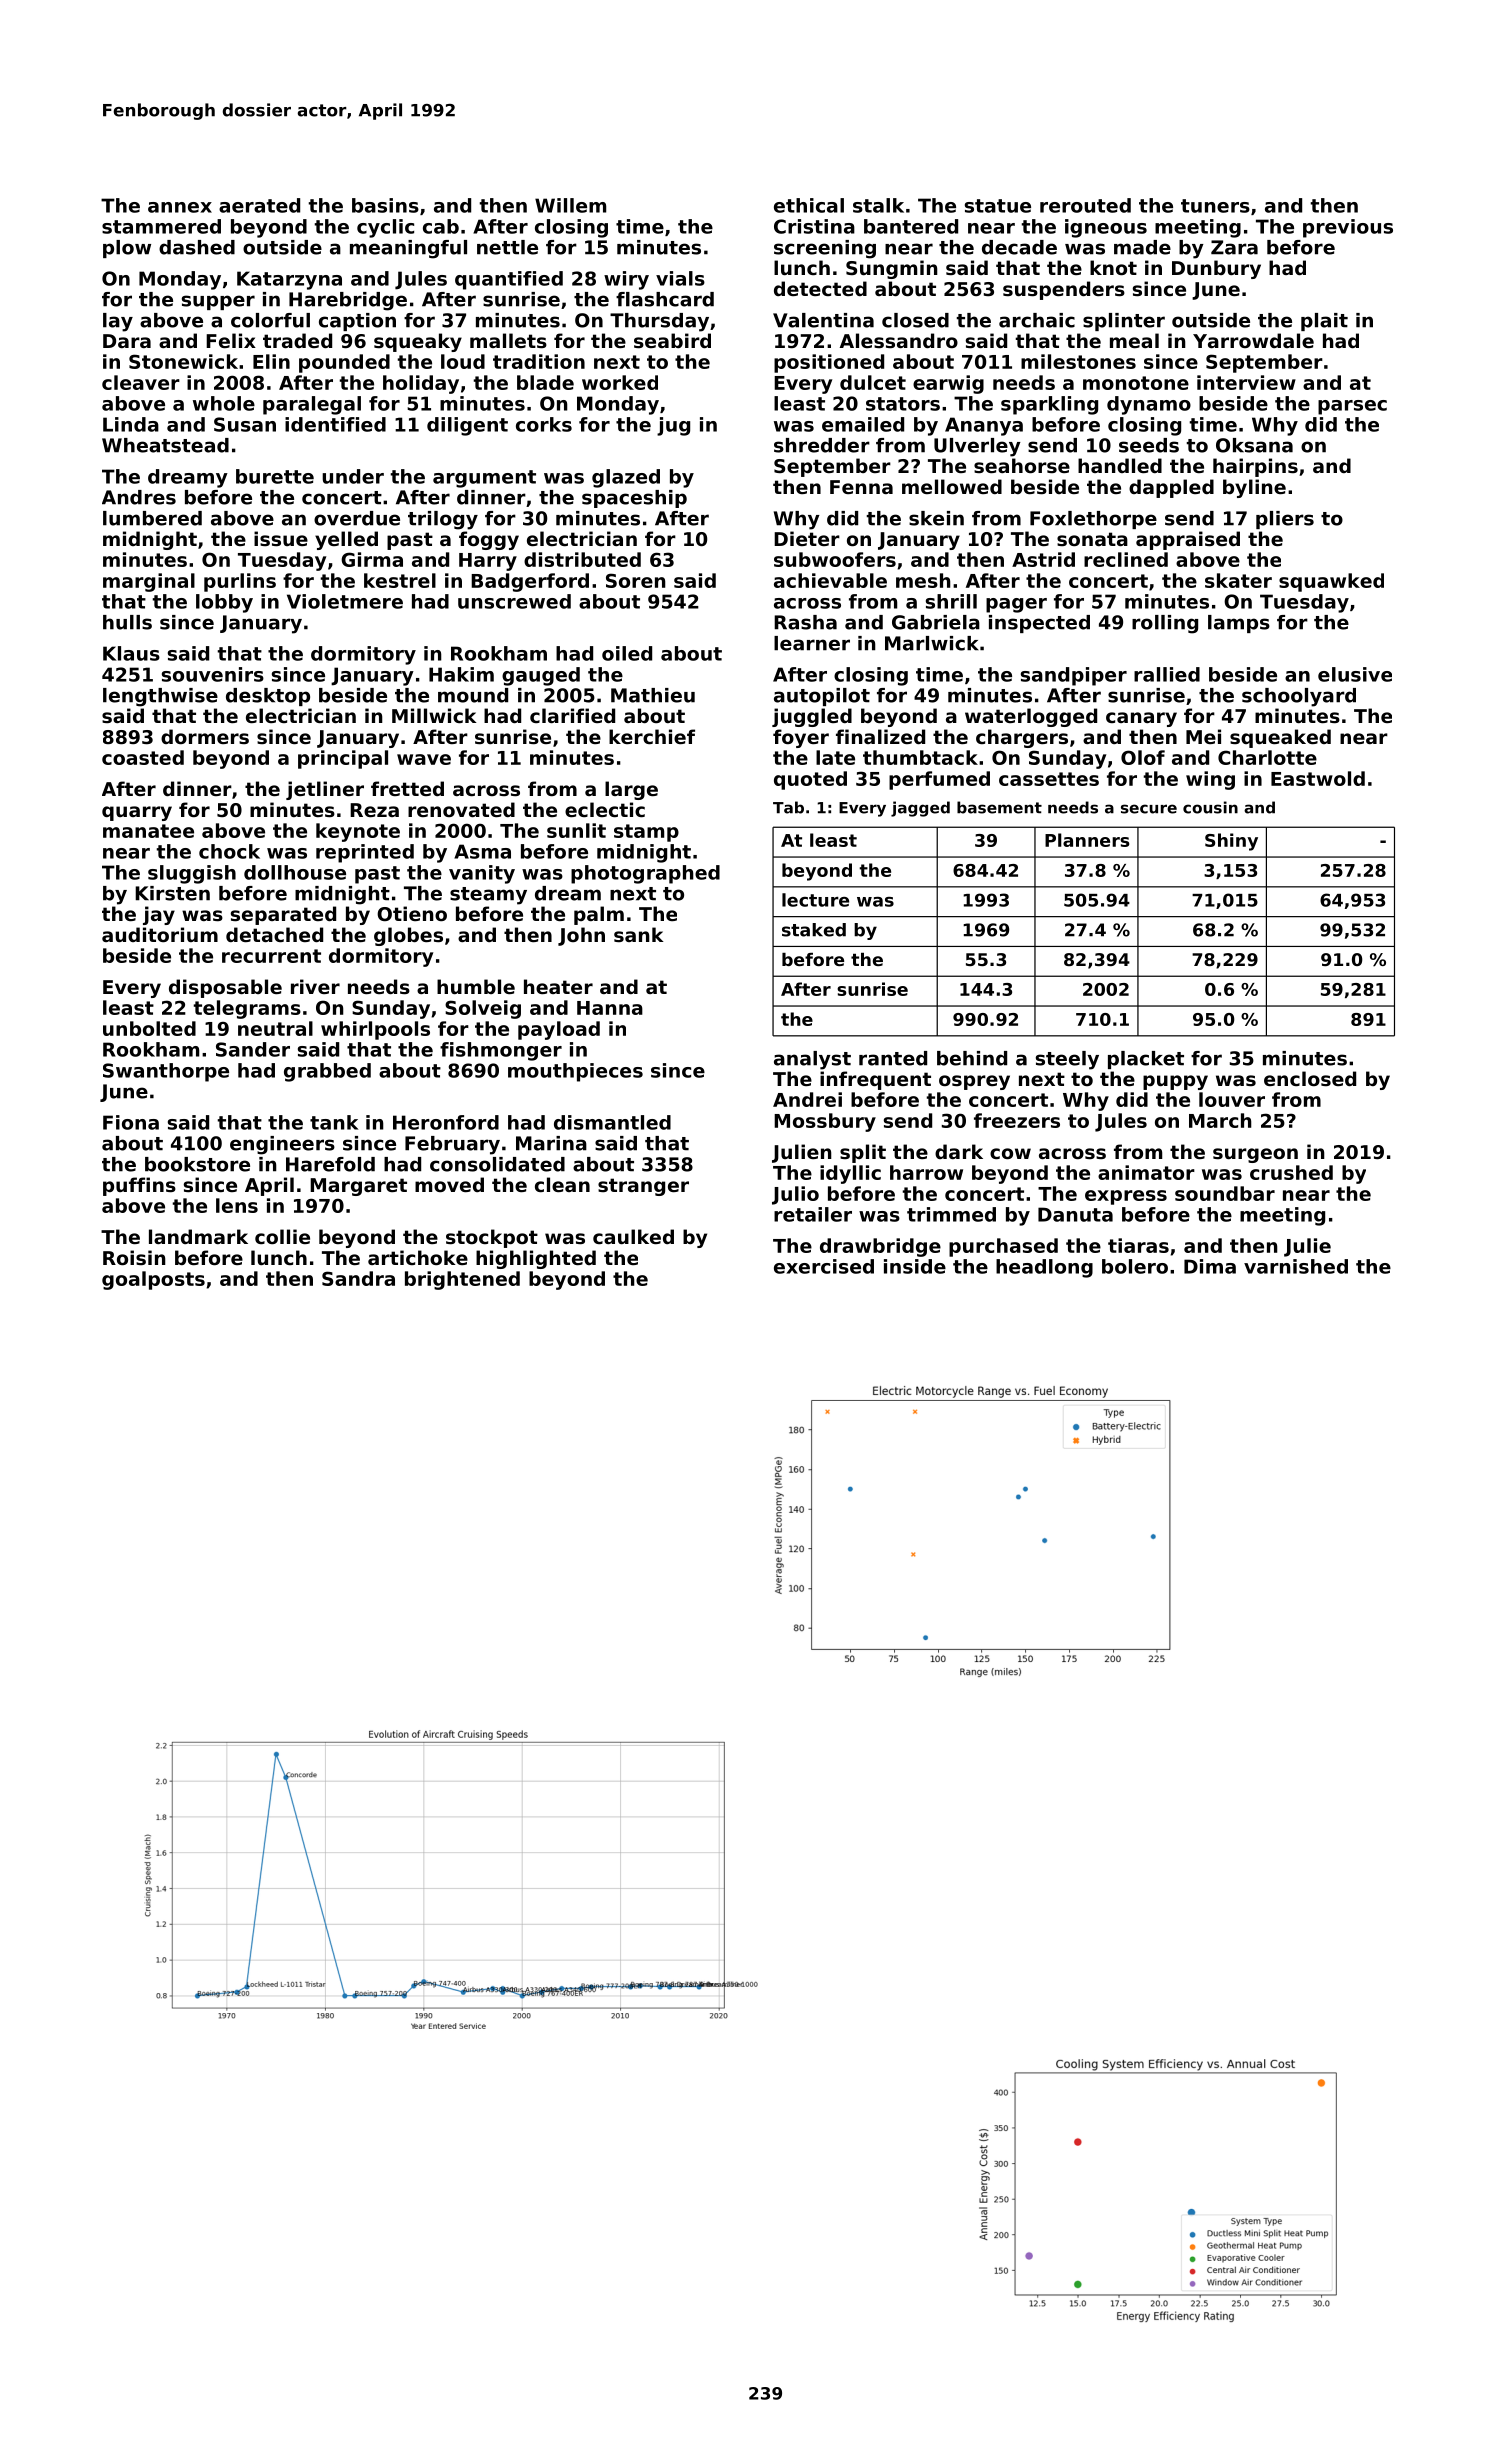  What do you see at coordinates (825, 249) in the image?
I see `screening` at bounding box center [825, 249].
